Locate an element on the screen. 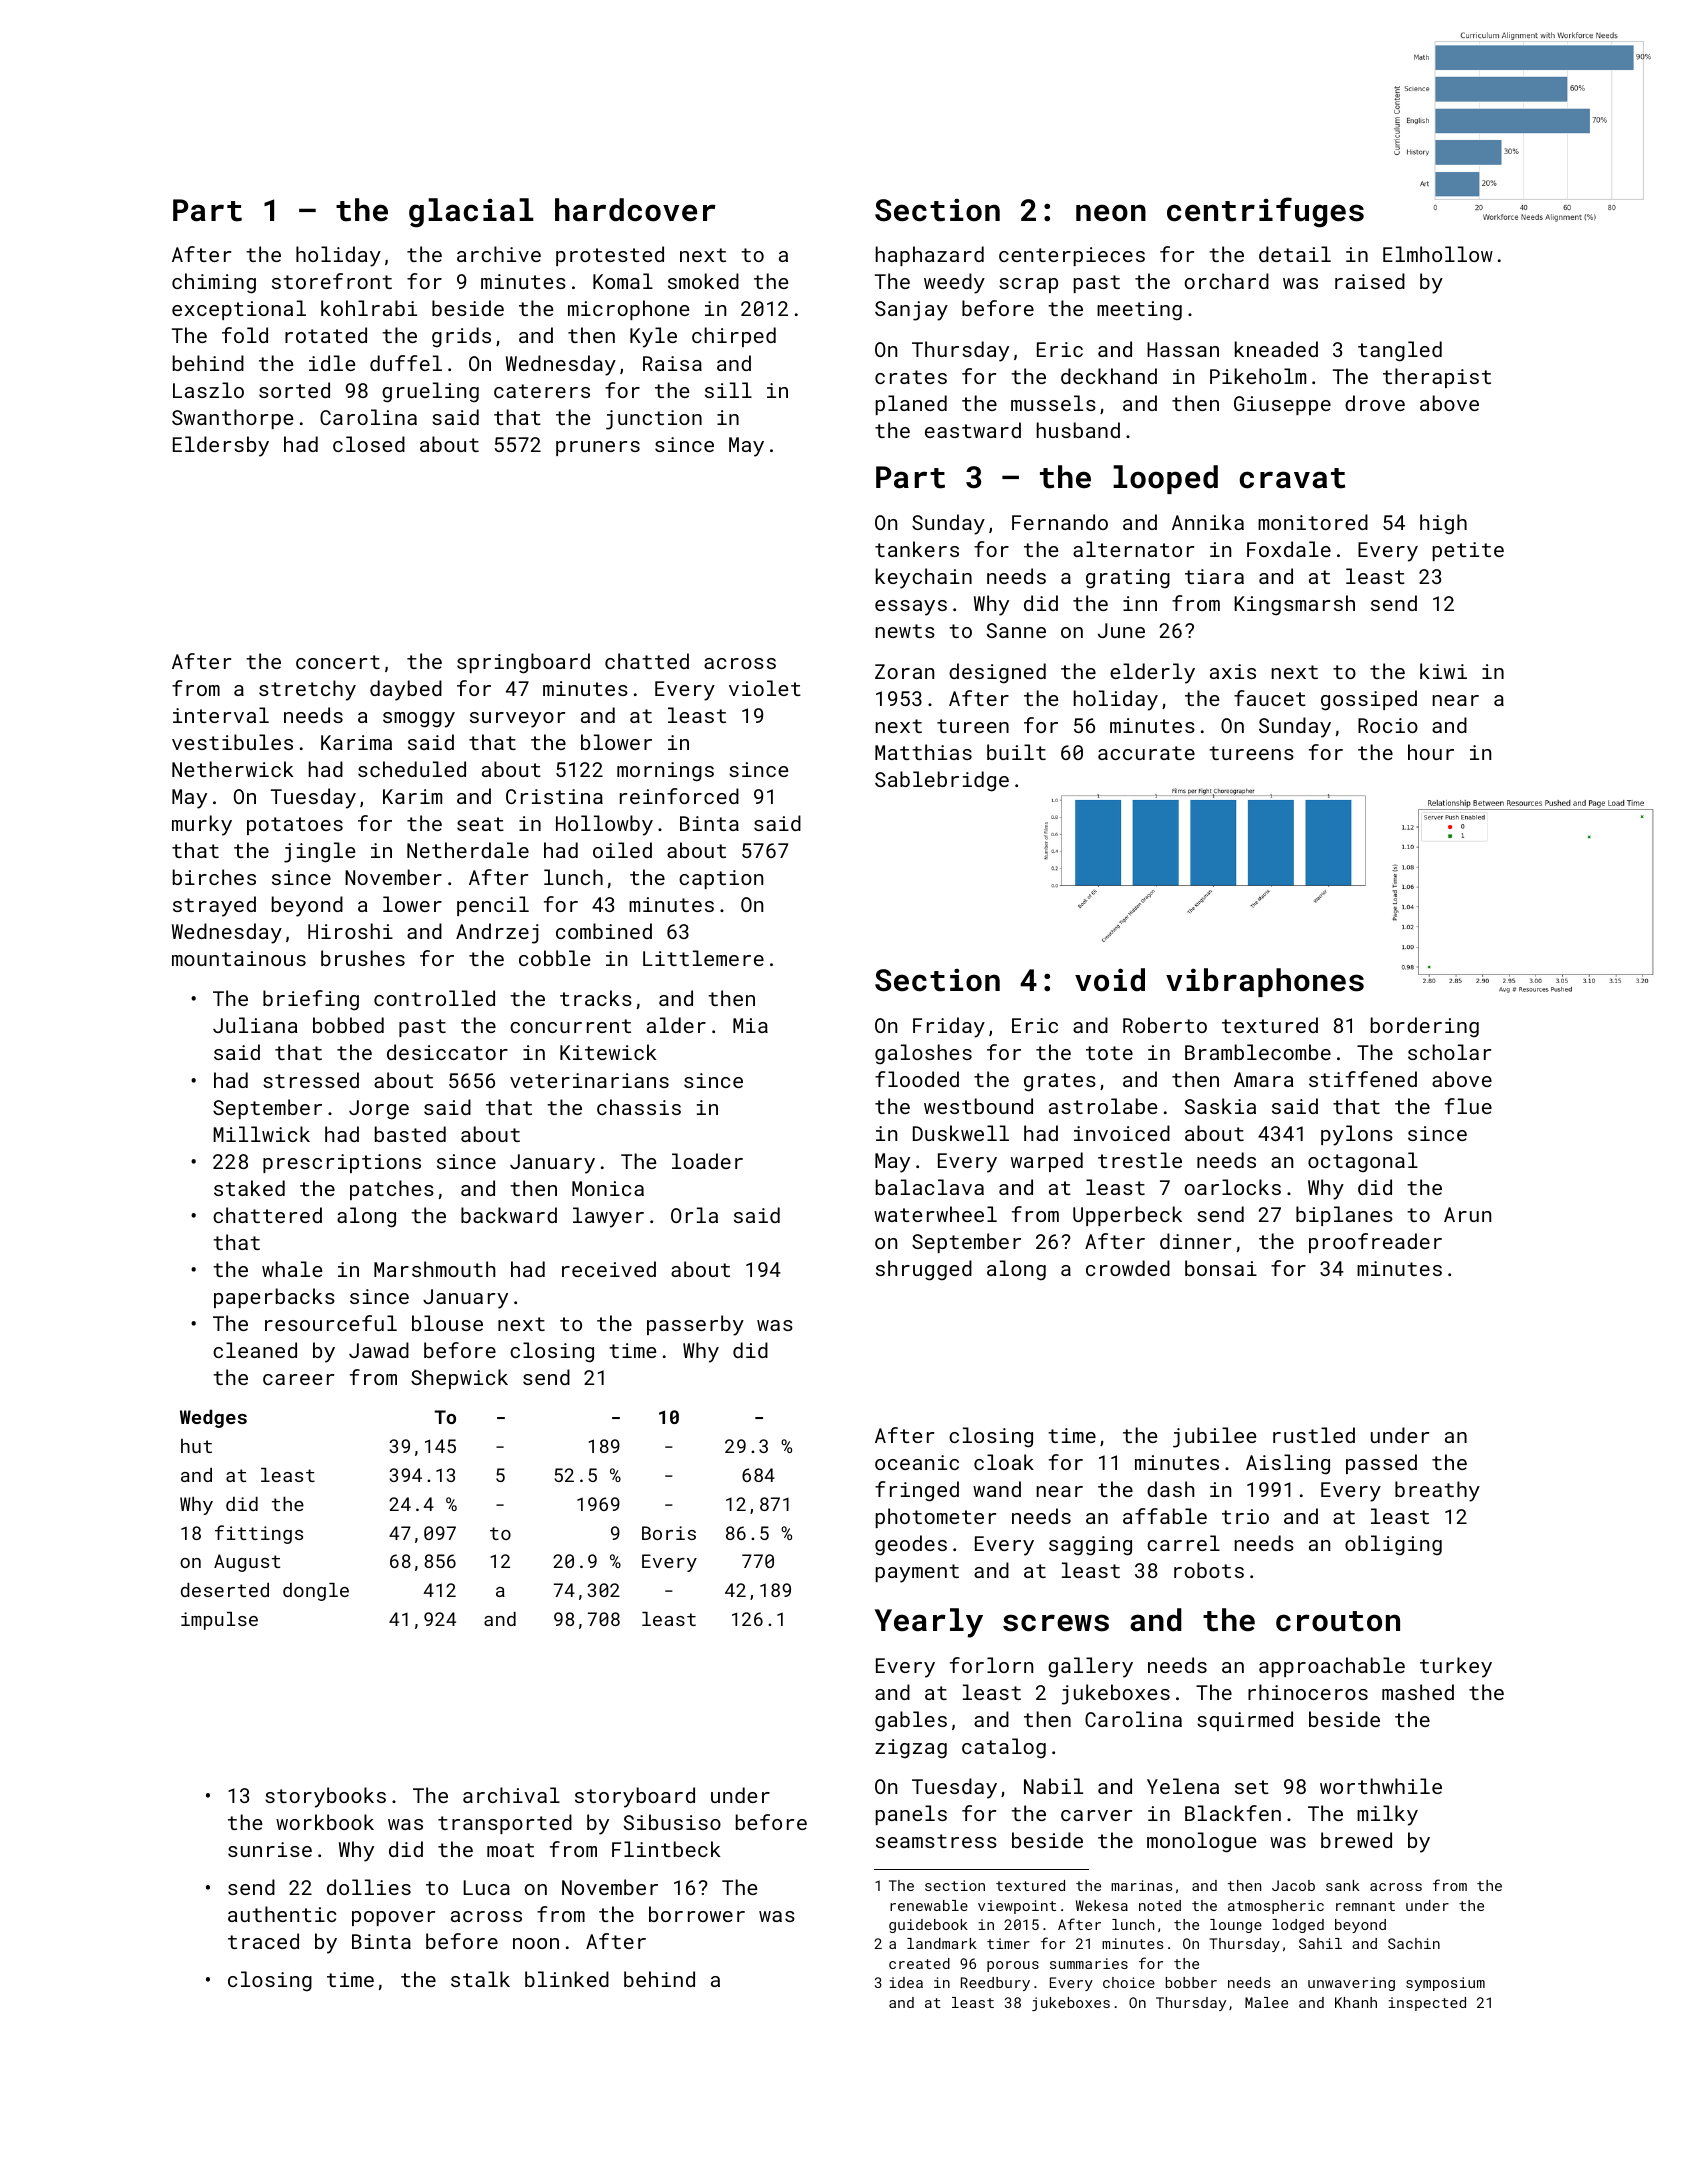 The width and height of the screenshot is (1683, 2178). popover is located at coordinates (393, 1918).
